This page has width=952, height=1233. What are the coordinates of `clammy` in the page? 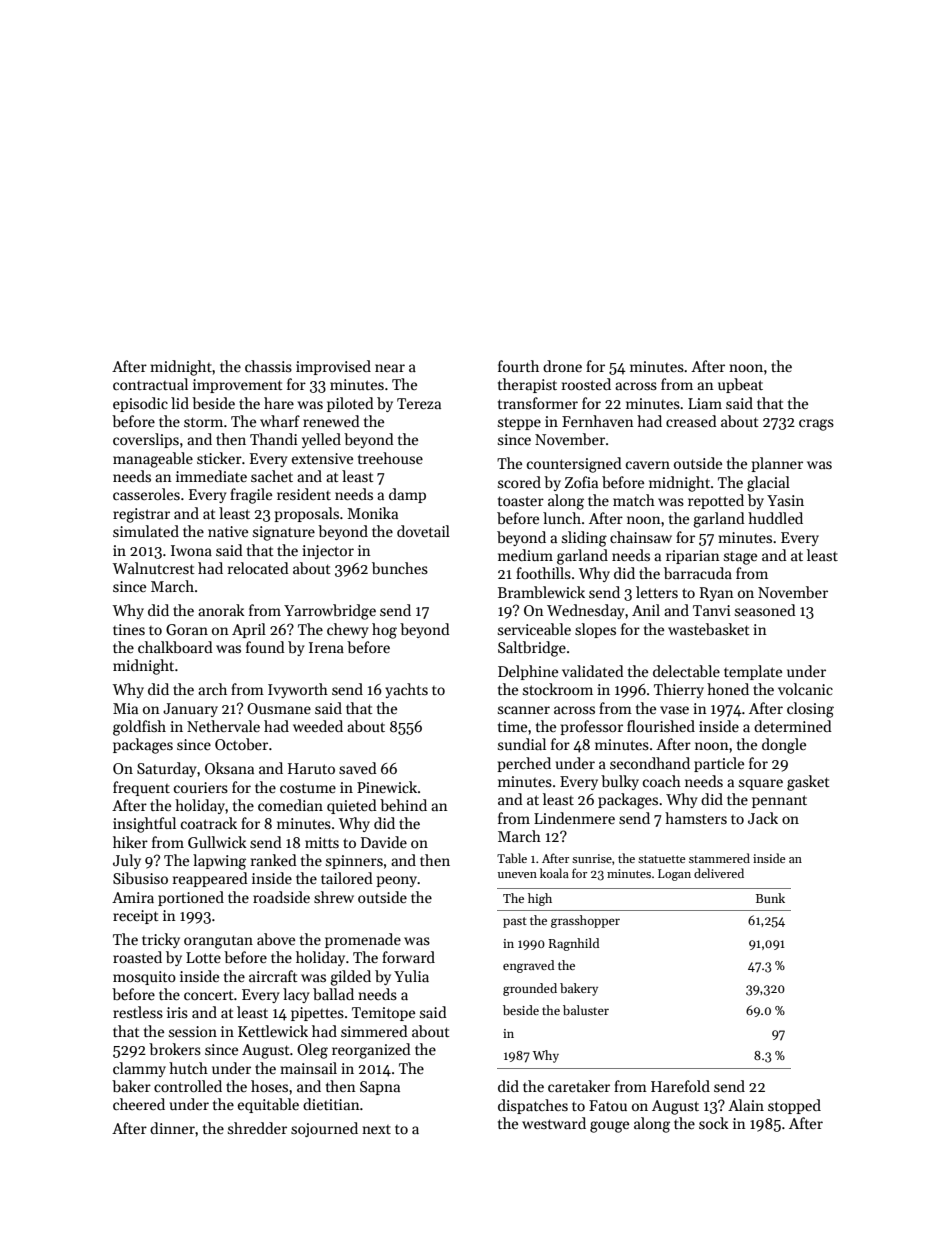 It's located at (139, 1069).
